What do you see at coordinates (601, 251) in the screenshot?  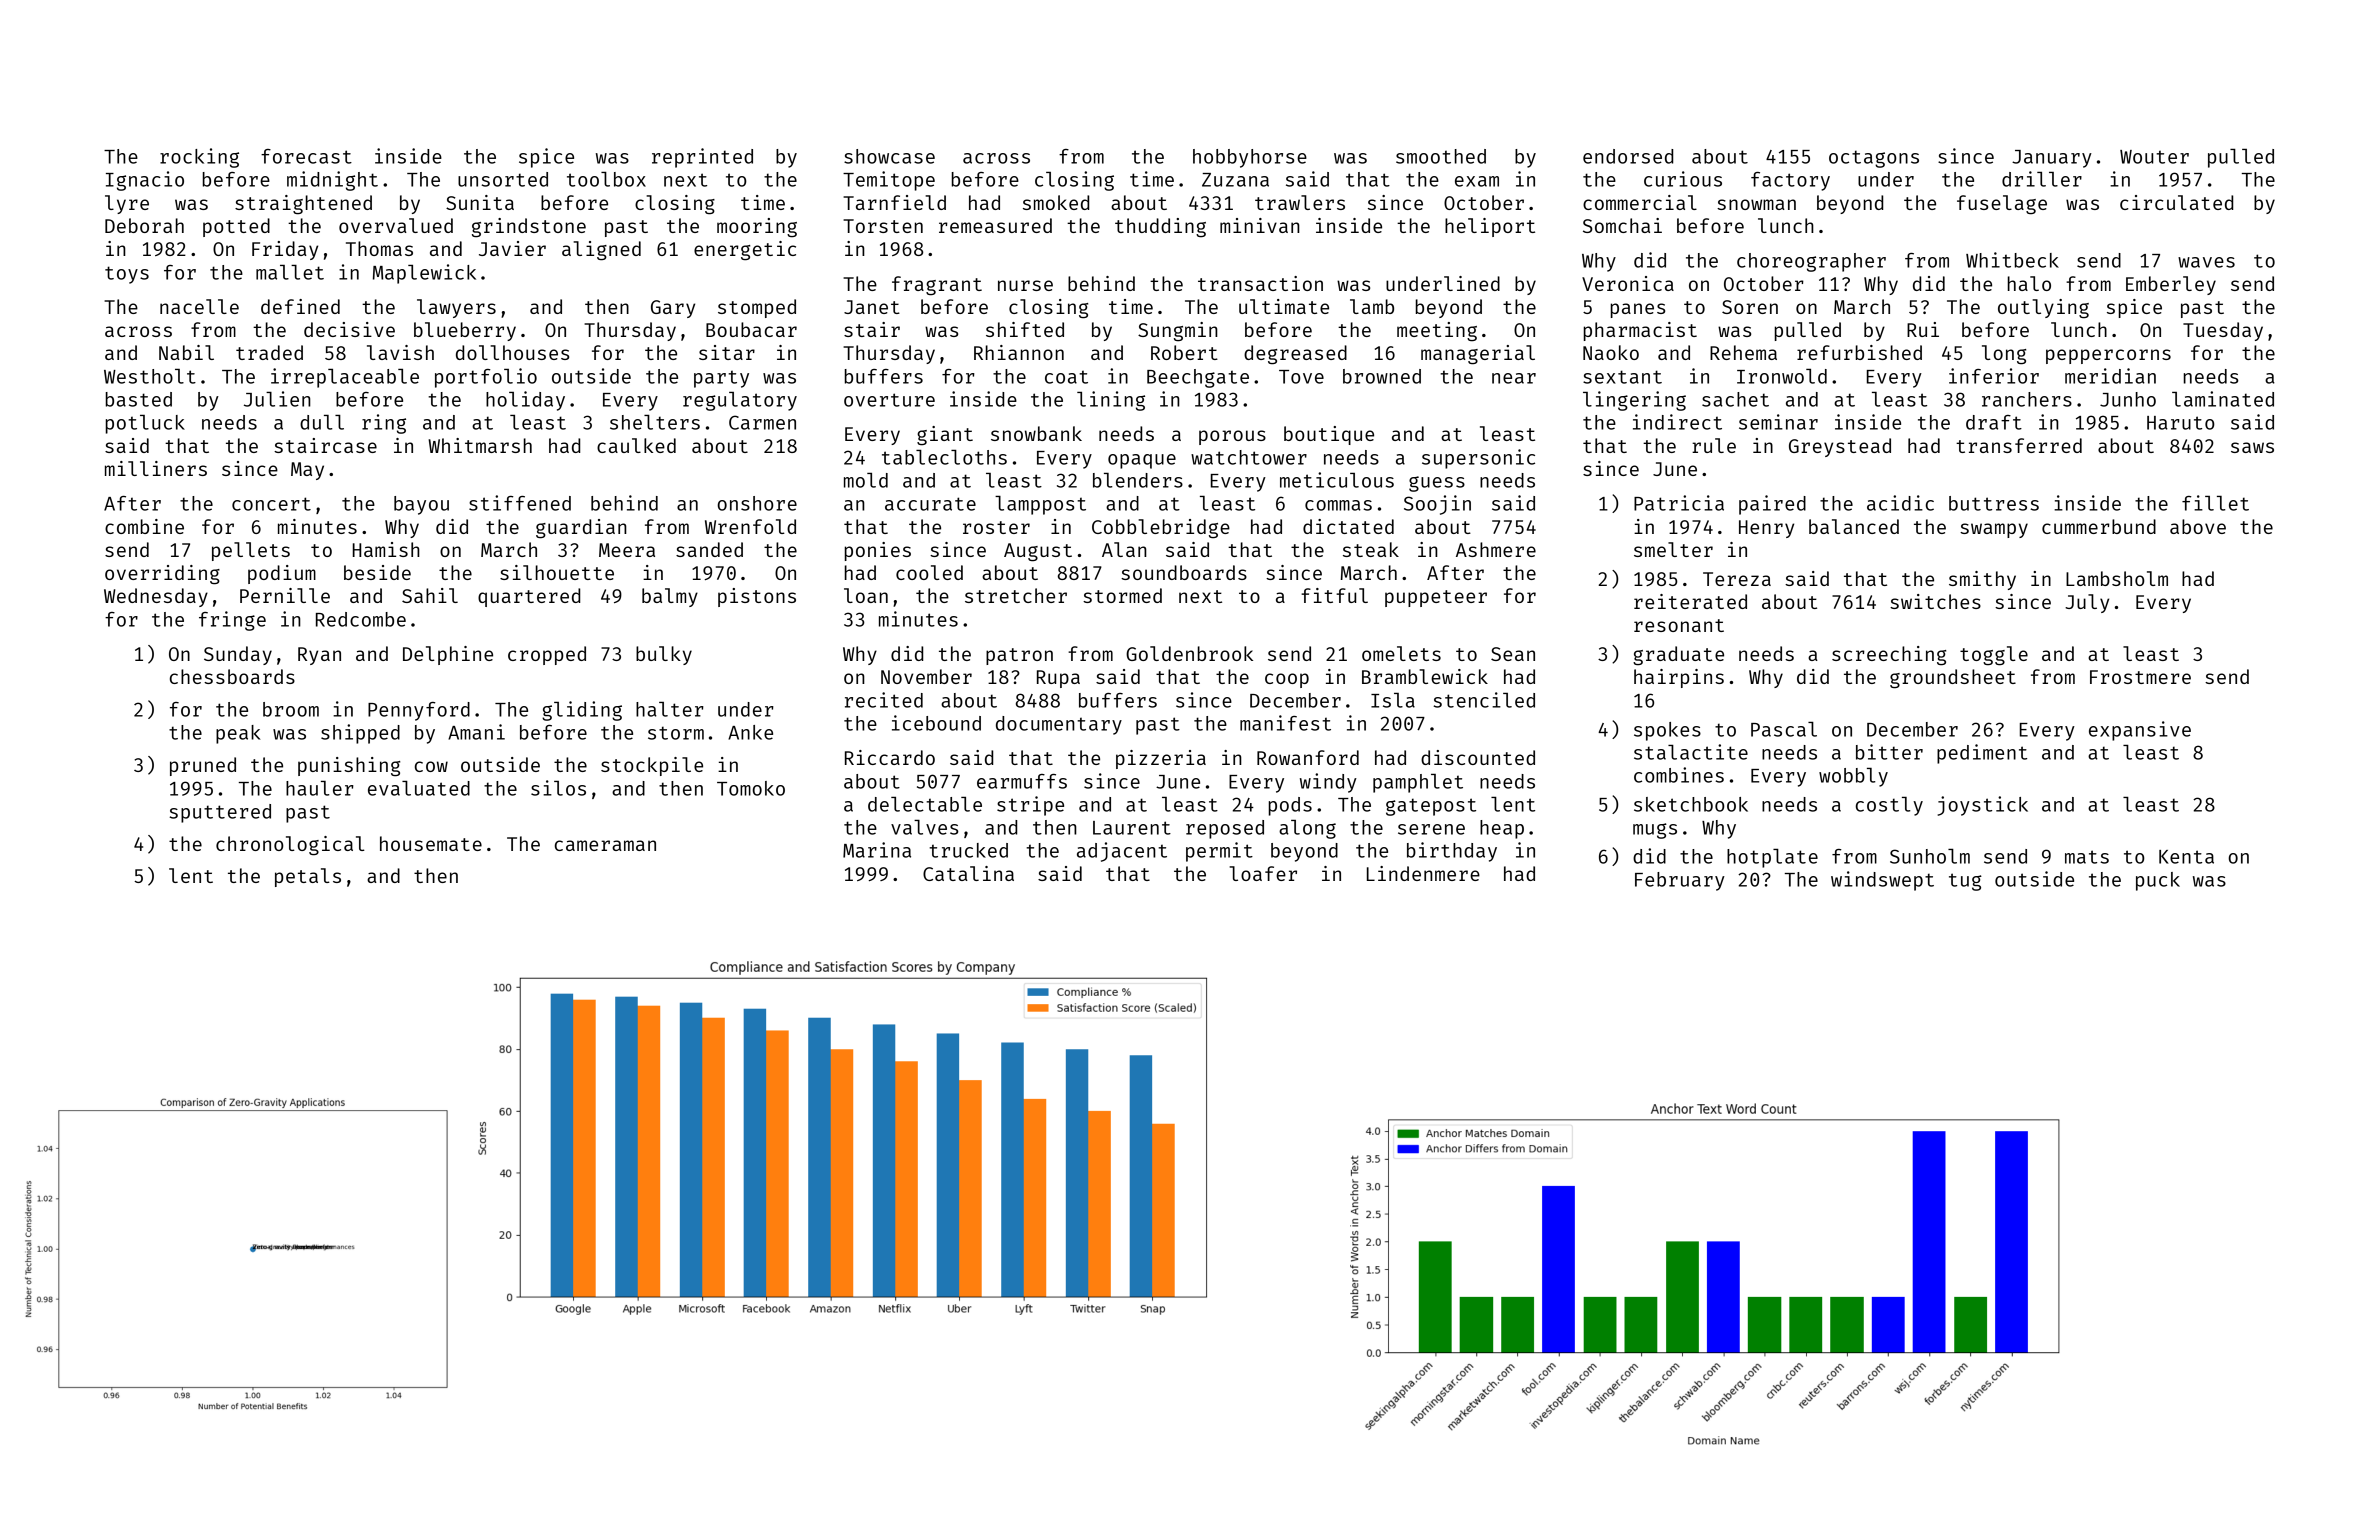 I see `aligned` at bounding box center [601, 251].
